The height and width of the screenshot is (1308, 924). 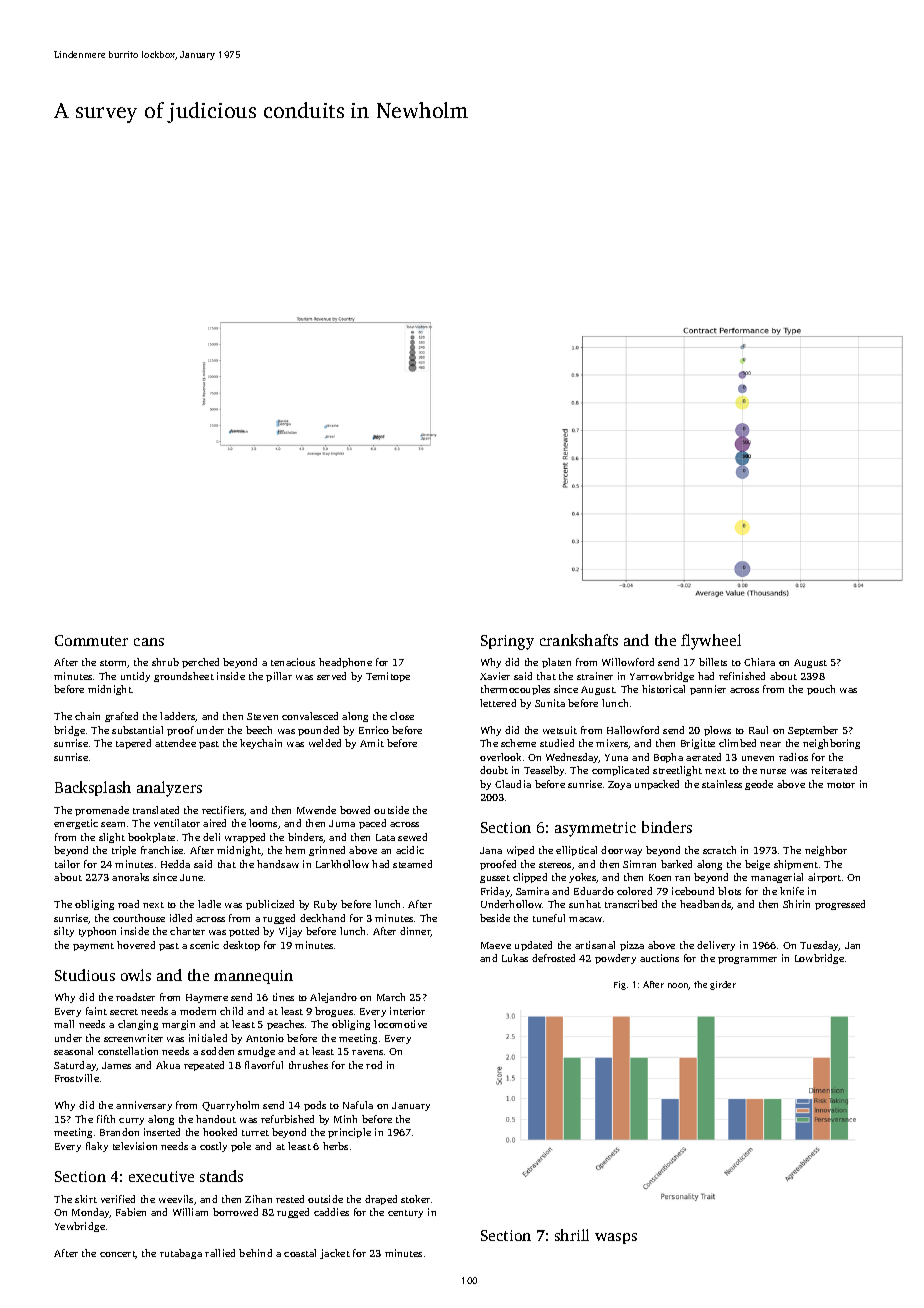 I want to click on owls, so click(x=136, y=975).
